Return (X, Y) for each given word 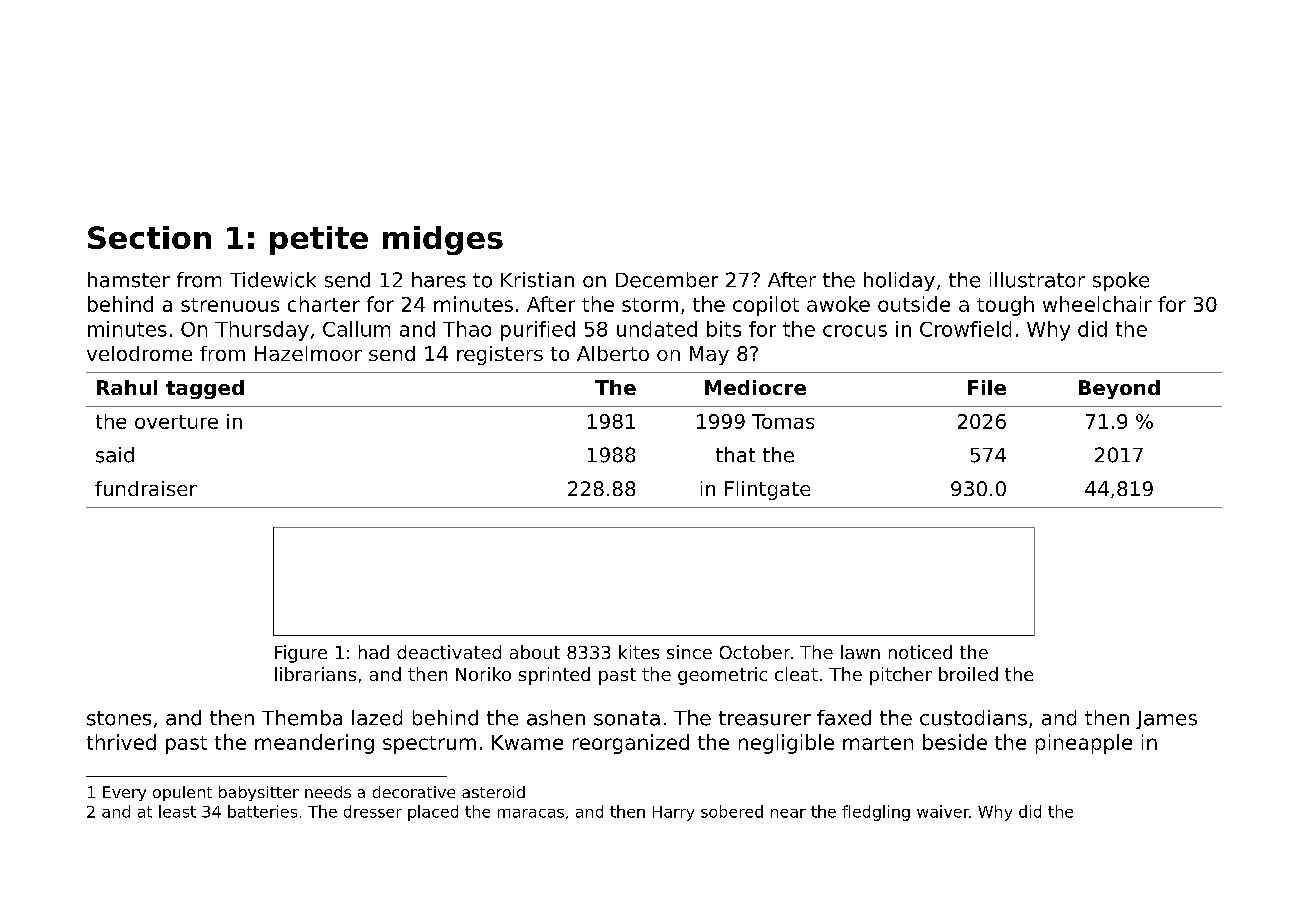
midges (443, 240)
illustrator (1037, 280)
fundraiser (146, 488)
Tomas (783, 421)
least (177, 811)
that (735, 455)
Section (149, 237)
